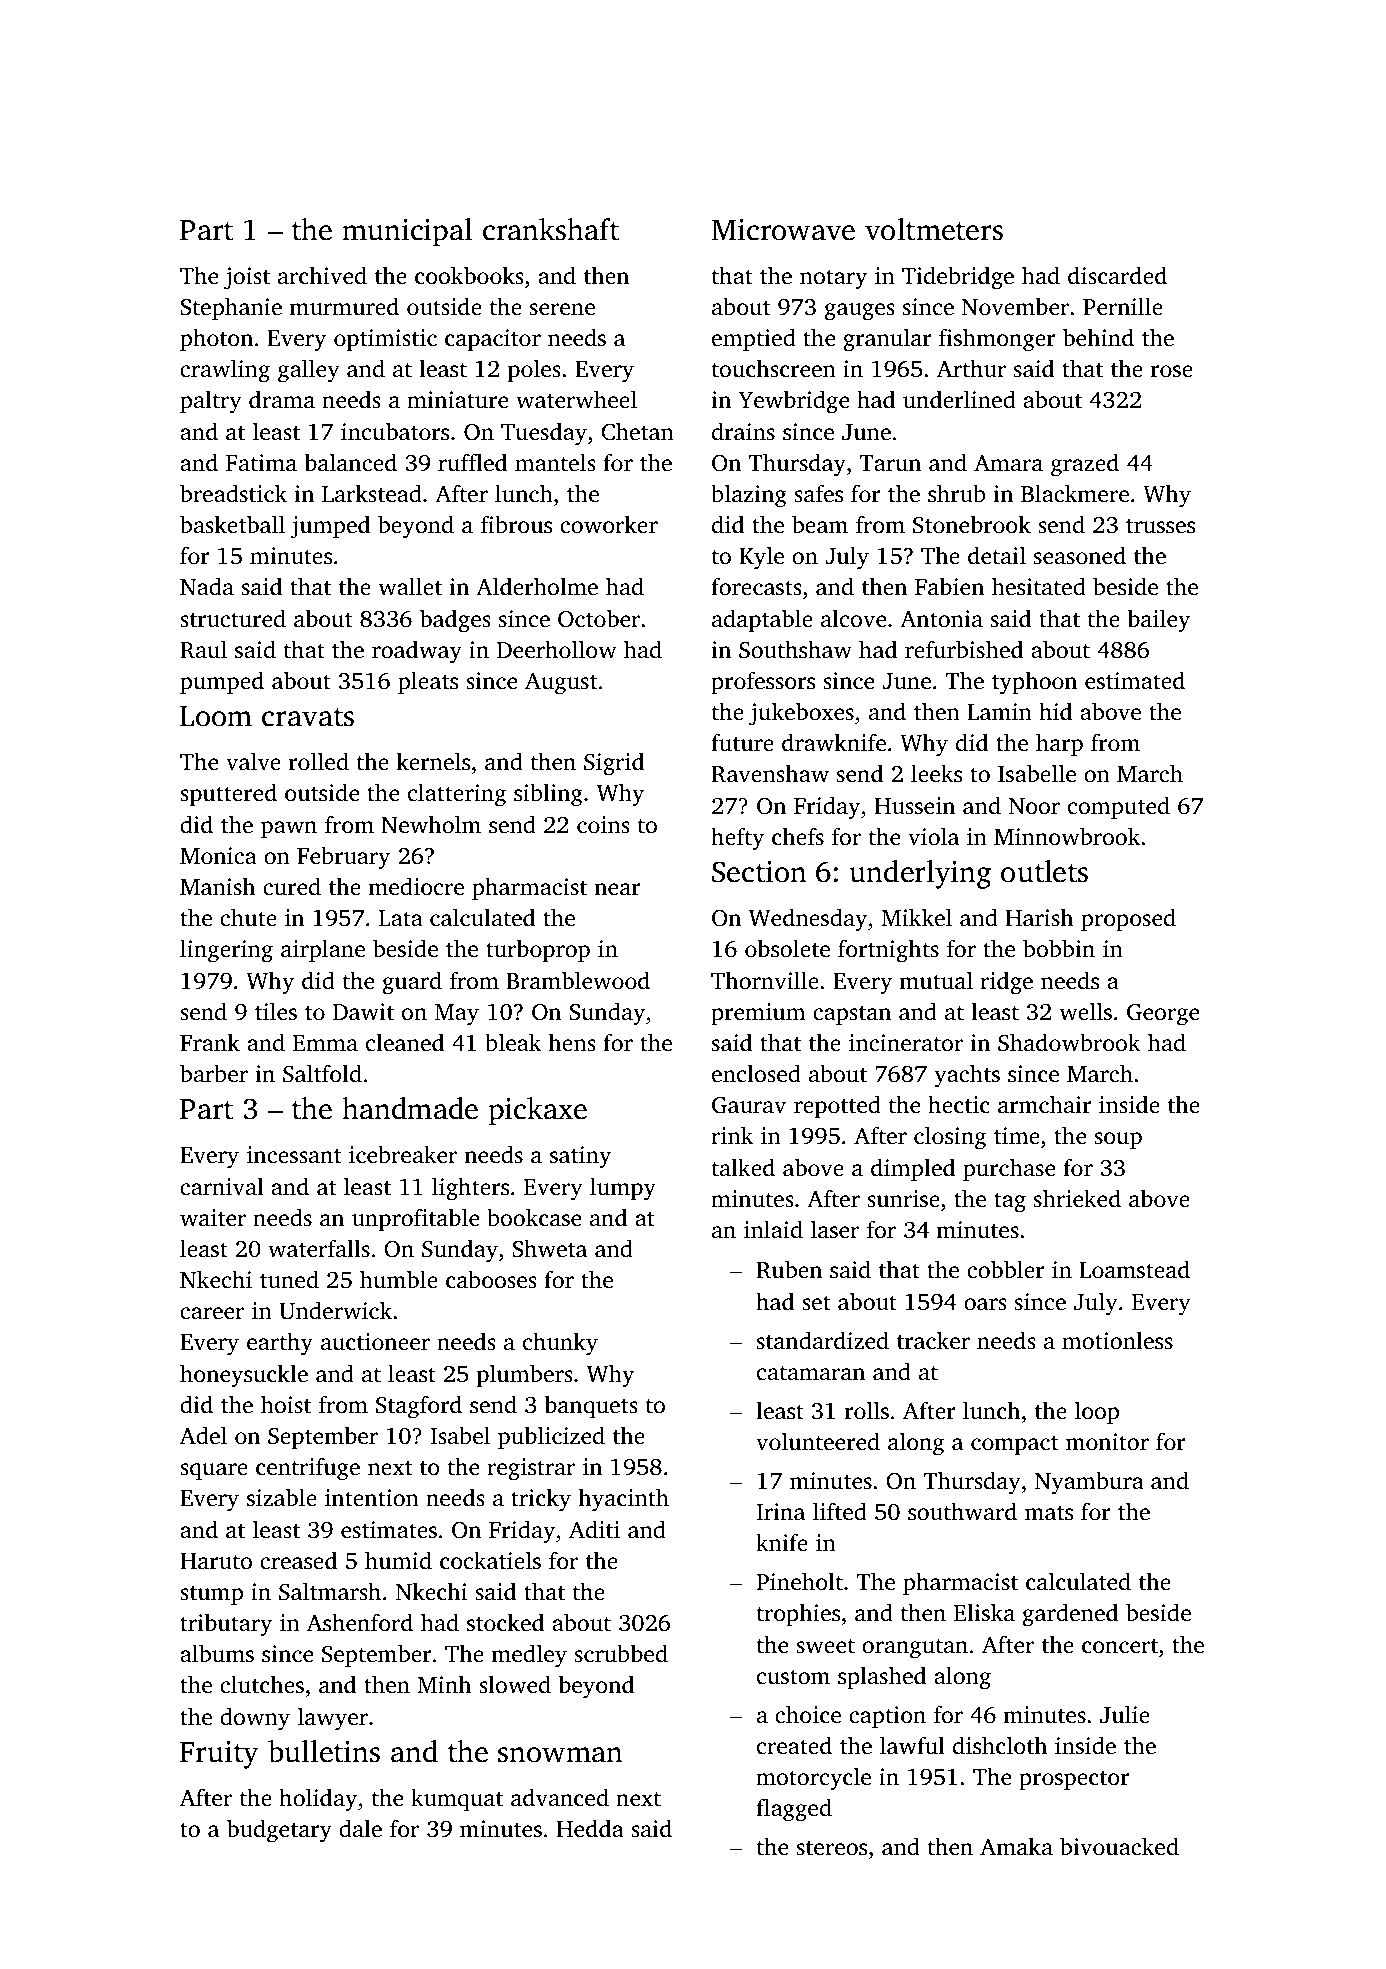 This page has height=1969, width=1386. I want to click on future, so click(742, 742).
